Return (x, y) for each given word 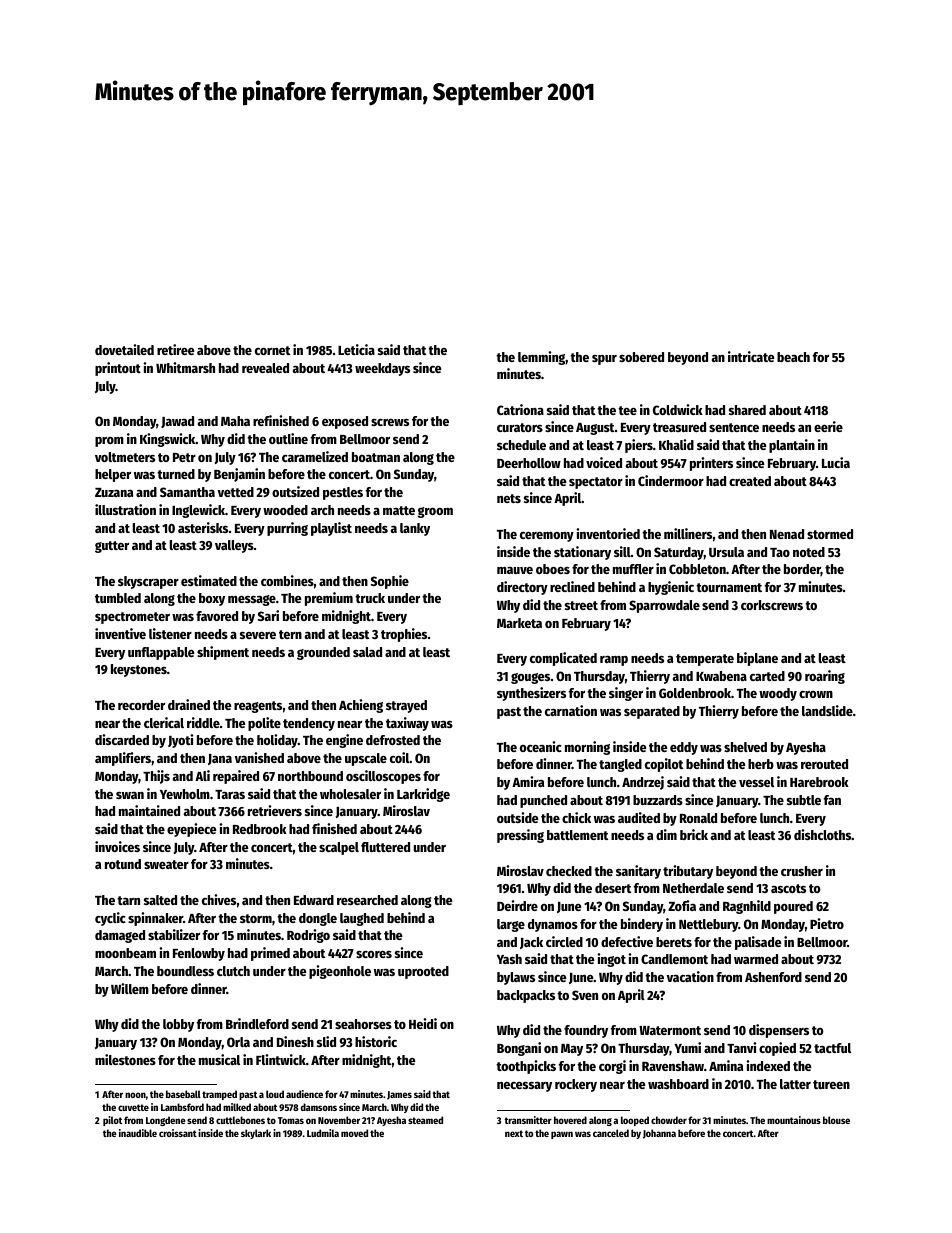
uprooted (423, 972)
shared (747, 410)
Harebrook (819, 782)
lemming (542, 358)
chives (219, 899)
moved (354, 1133)
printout (118, 369)
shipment (223, 653)
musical (219, 1059)
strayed (406, 706)
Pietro (827, 923)
